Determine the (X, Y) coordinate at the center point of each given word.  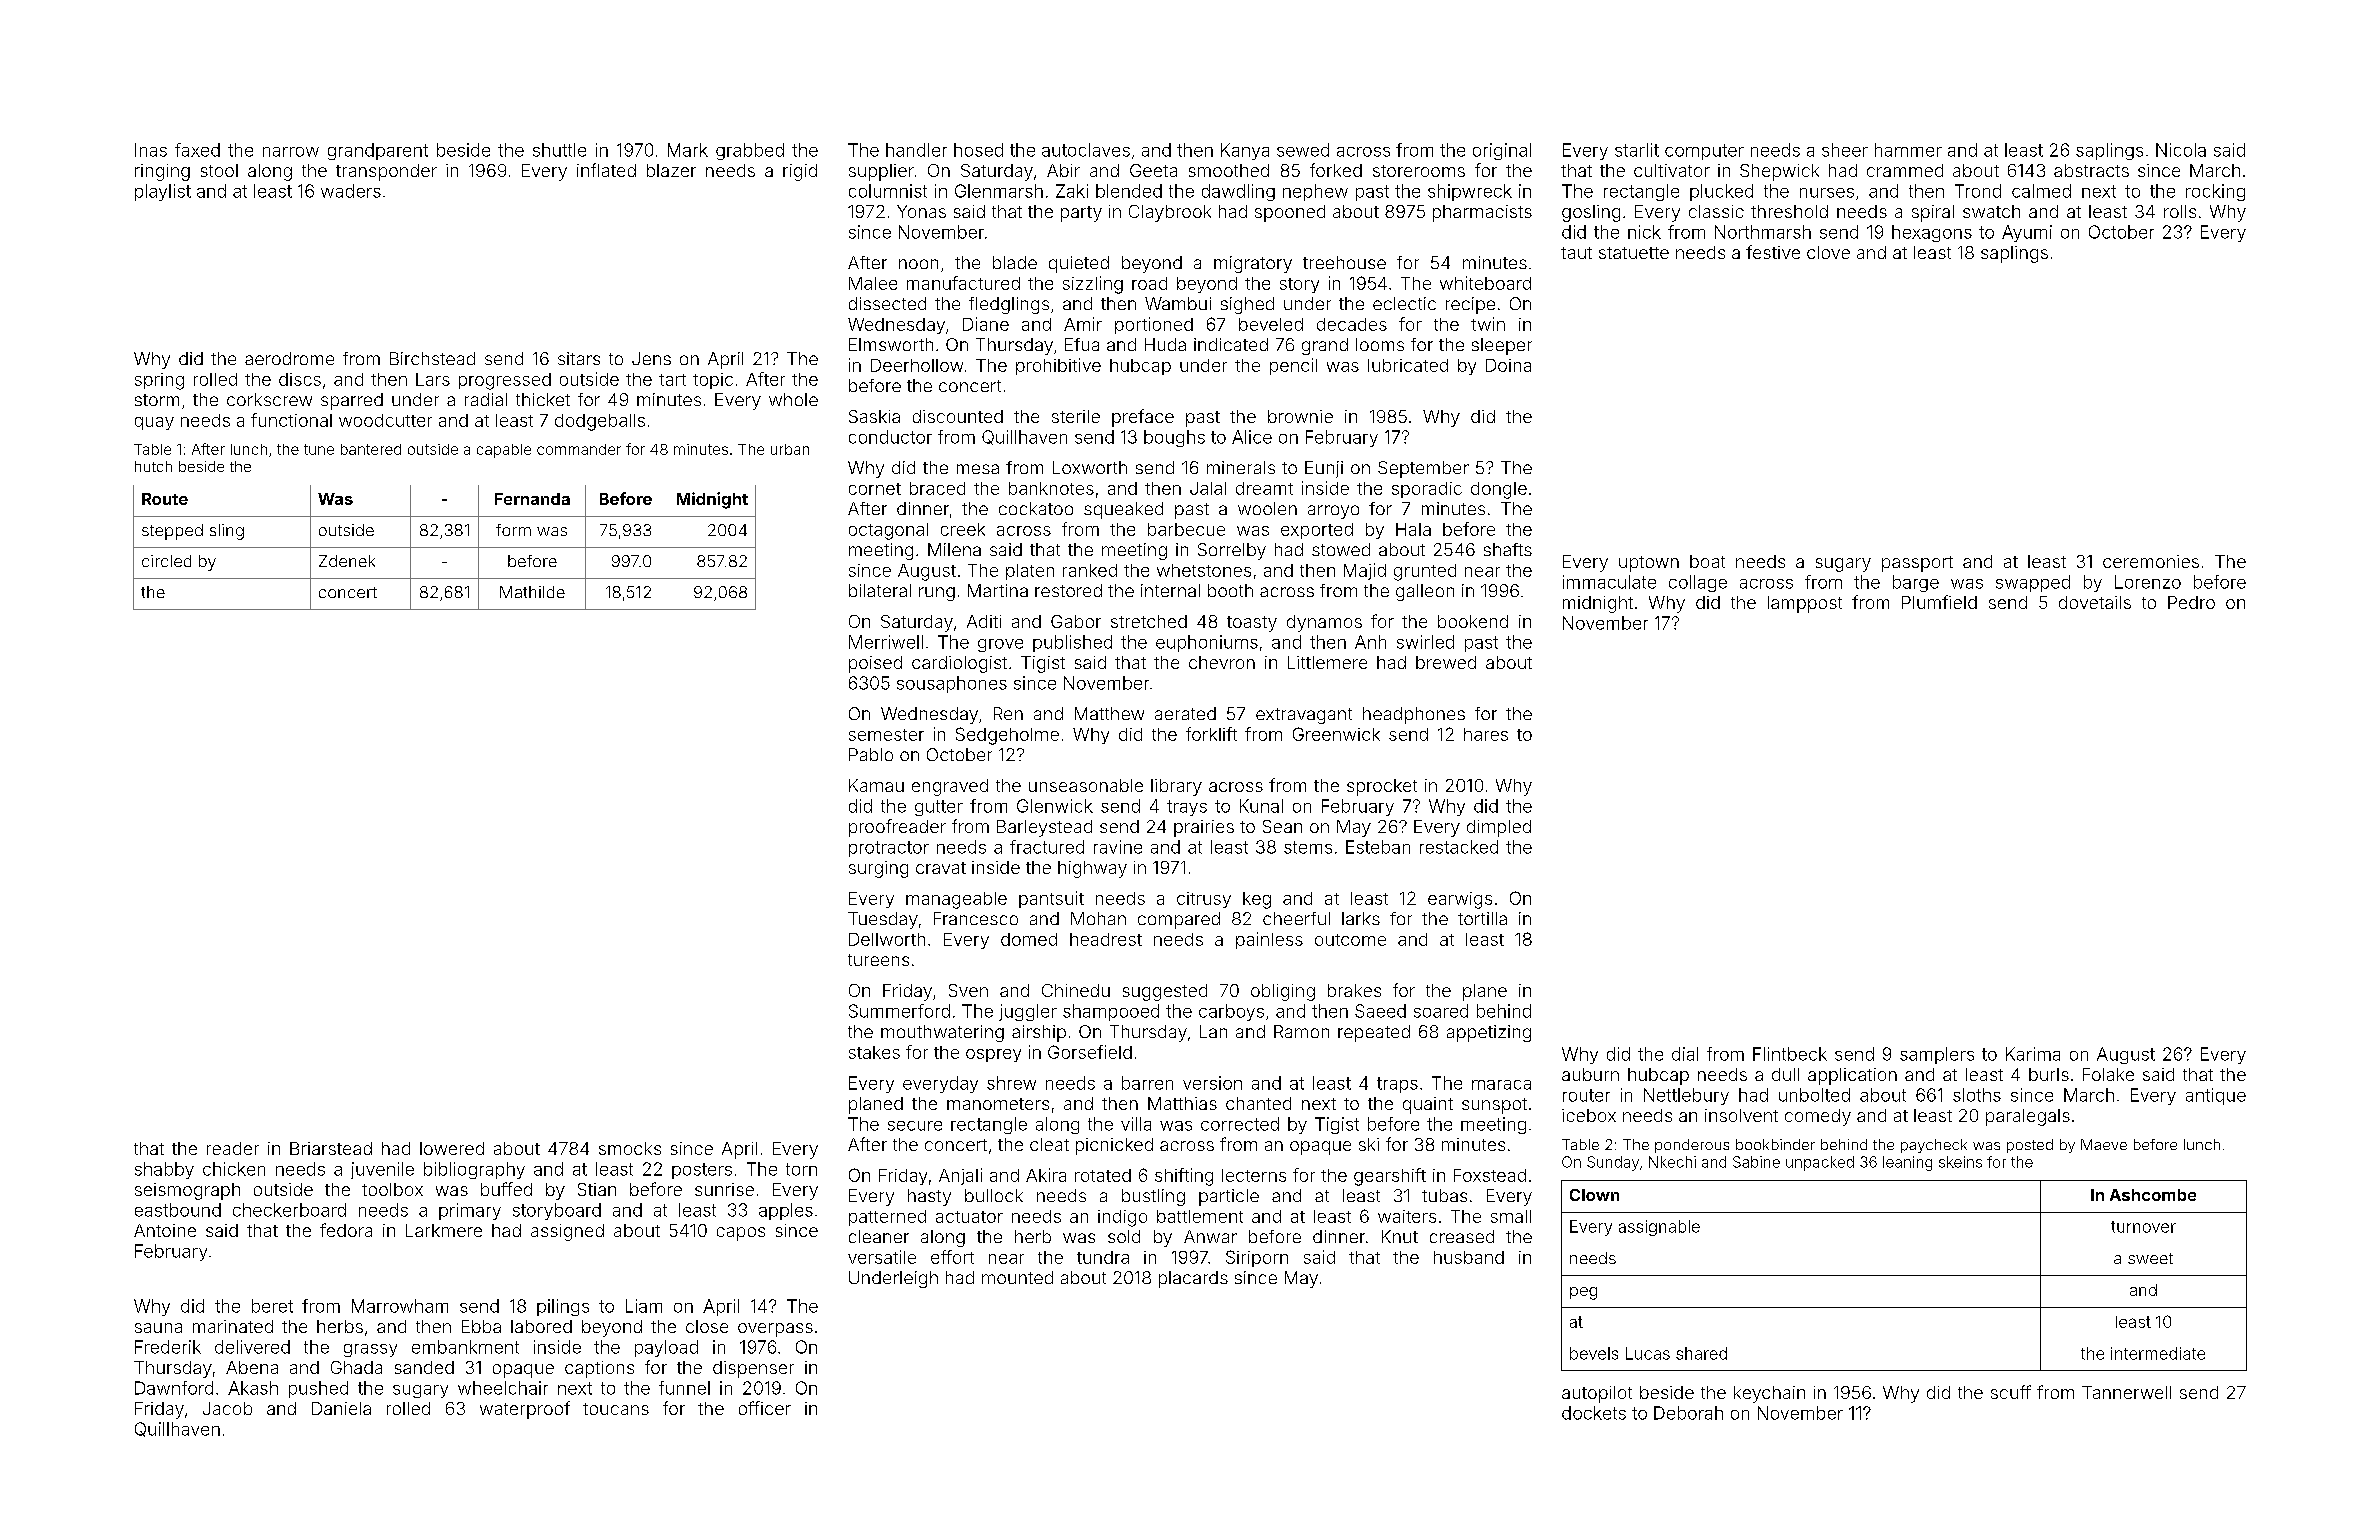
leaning (1907, 1163)
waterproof (525, 1410)
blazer (671, 170)
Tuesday (883, 920)
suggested (1165, 992)
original (1502, 151)
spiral (1933, 213)
